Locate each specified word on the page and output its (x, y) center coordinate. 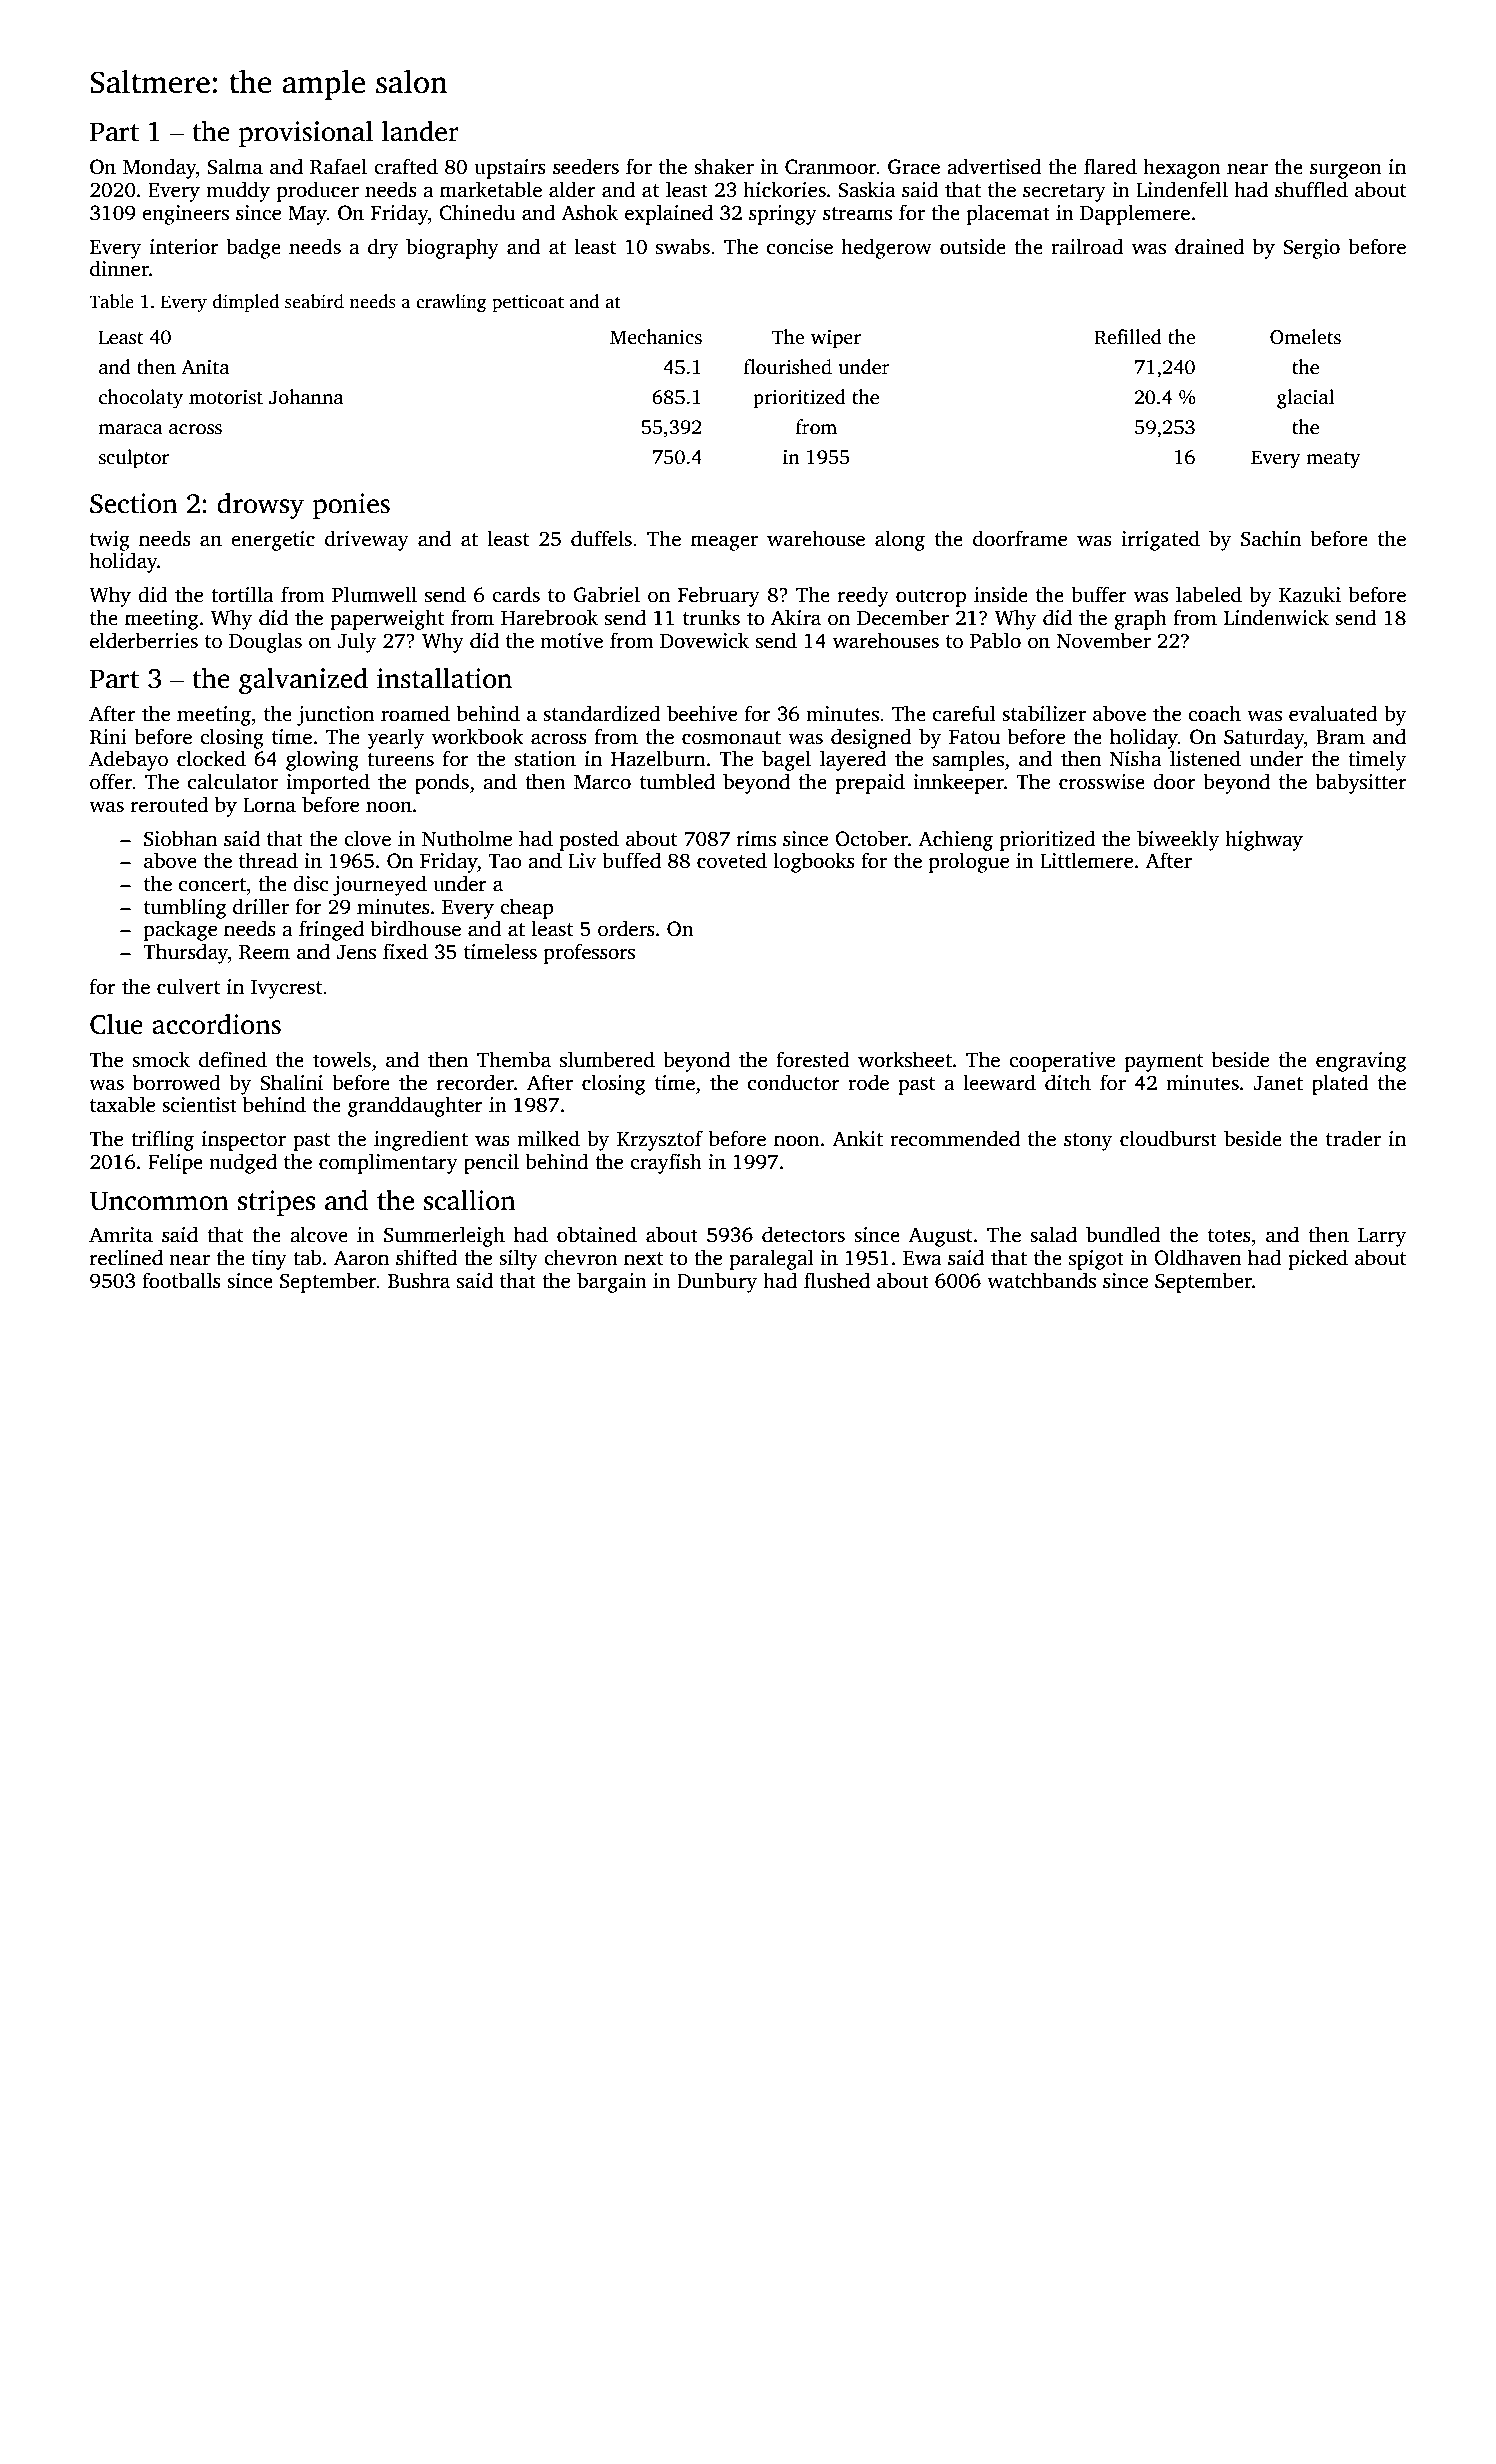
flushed (837, 1280)
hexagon (1182, 168)
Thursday (185, 953)
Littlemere (1086, 860)
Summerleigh (444, 1236)
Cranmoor (831, 167)
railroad (1087, 246)
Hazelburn (658, 758)
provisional (306, 133)
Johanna (306, 397)
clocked (211, 758)
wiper (836, 339)
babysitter (1361, 783)
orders (626, 928)
